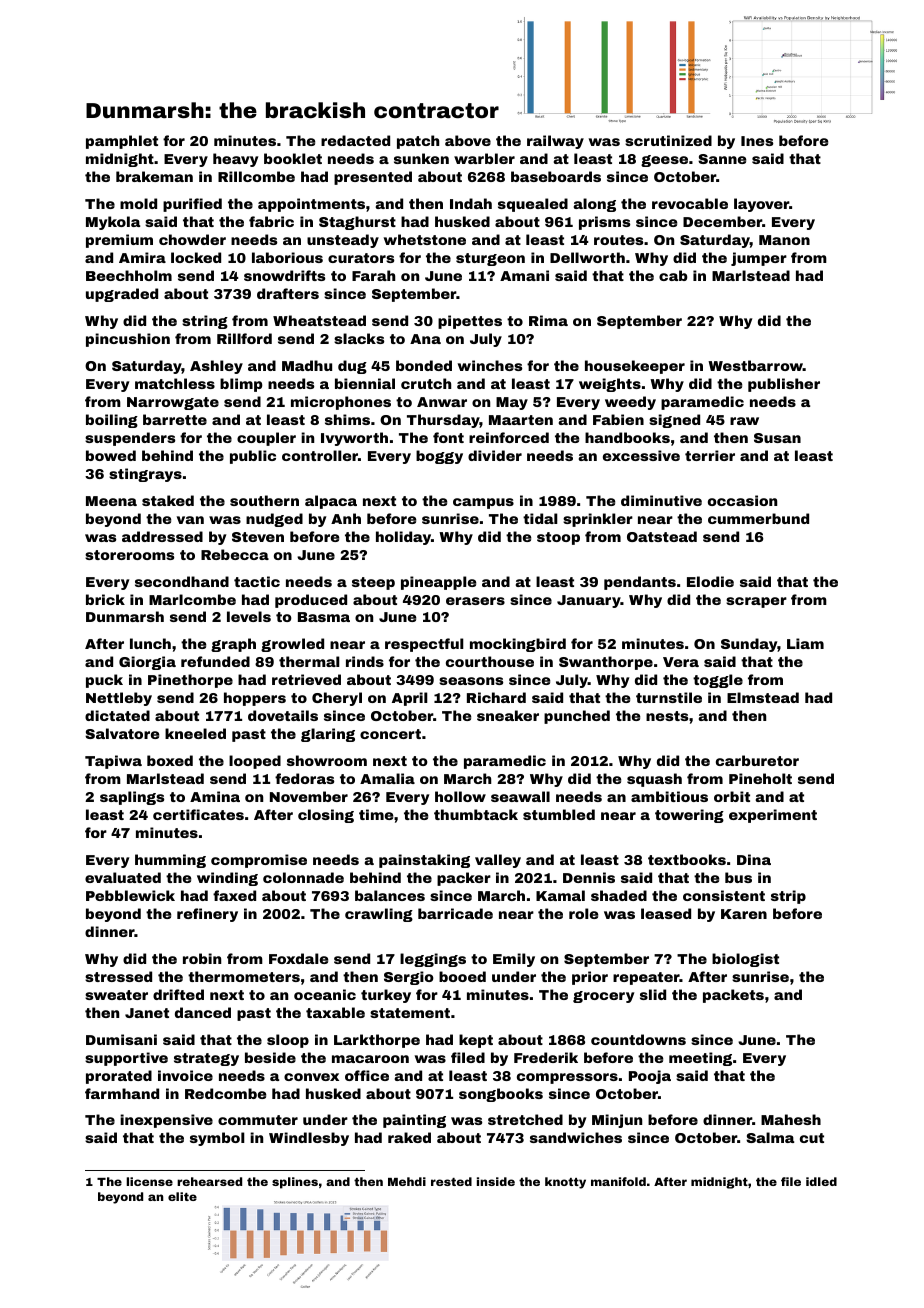 This screenshot has height=1308, width=924. I want to click on Elmstead, so click(763, 697).
